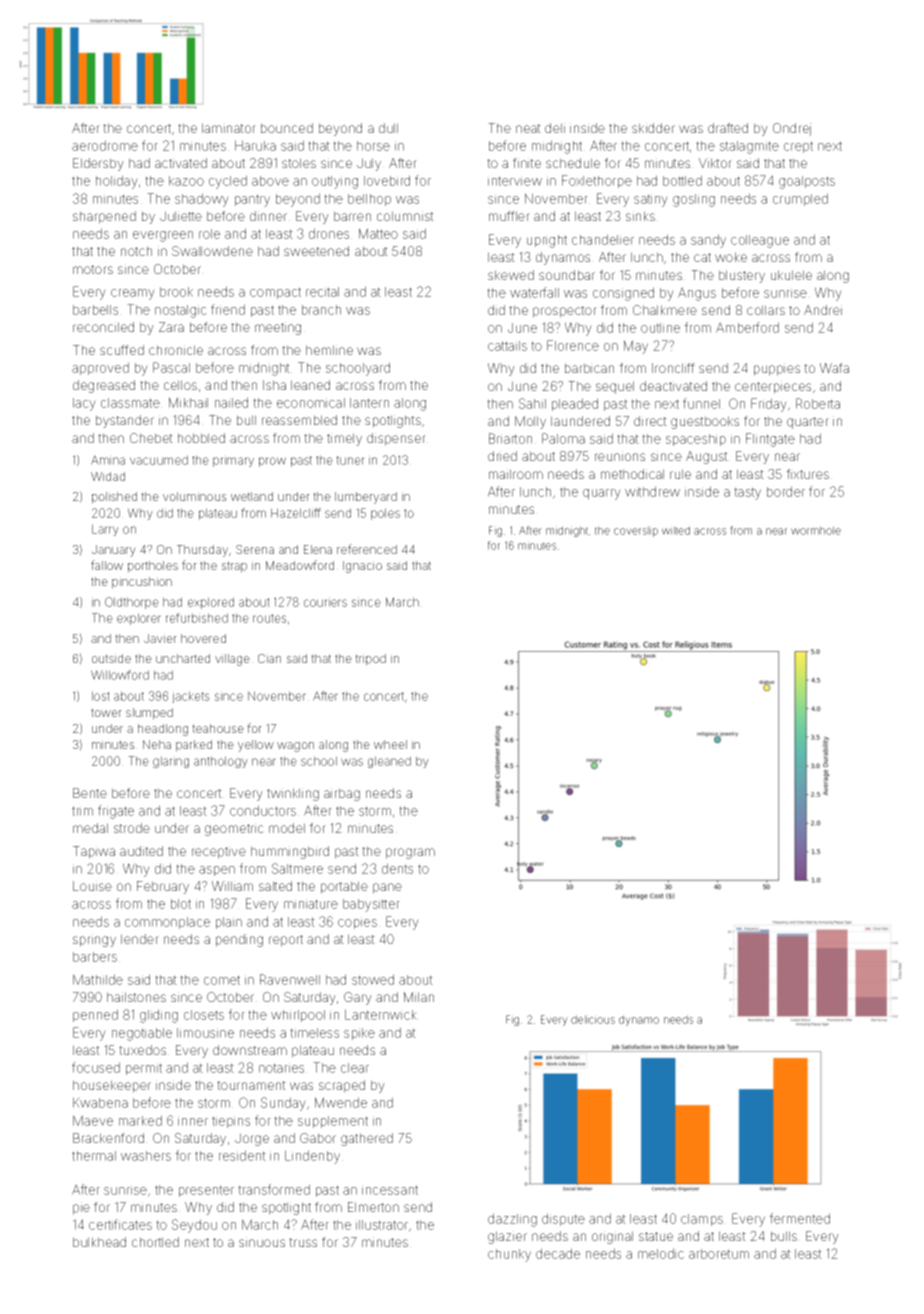  Describe the element at coordinates (728, 128) in the document. I see `drafted` at that location.
